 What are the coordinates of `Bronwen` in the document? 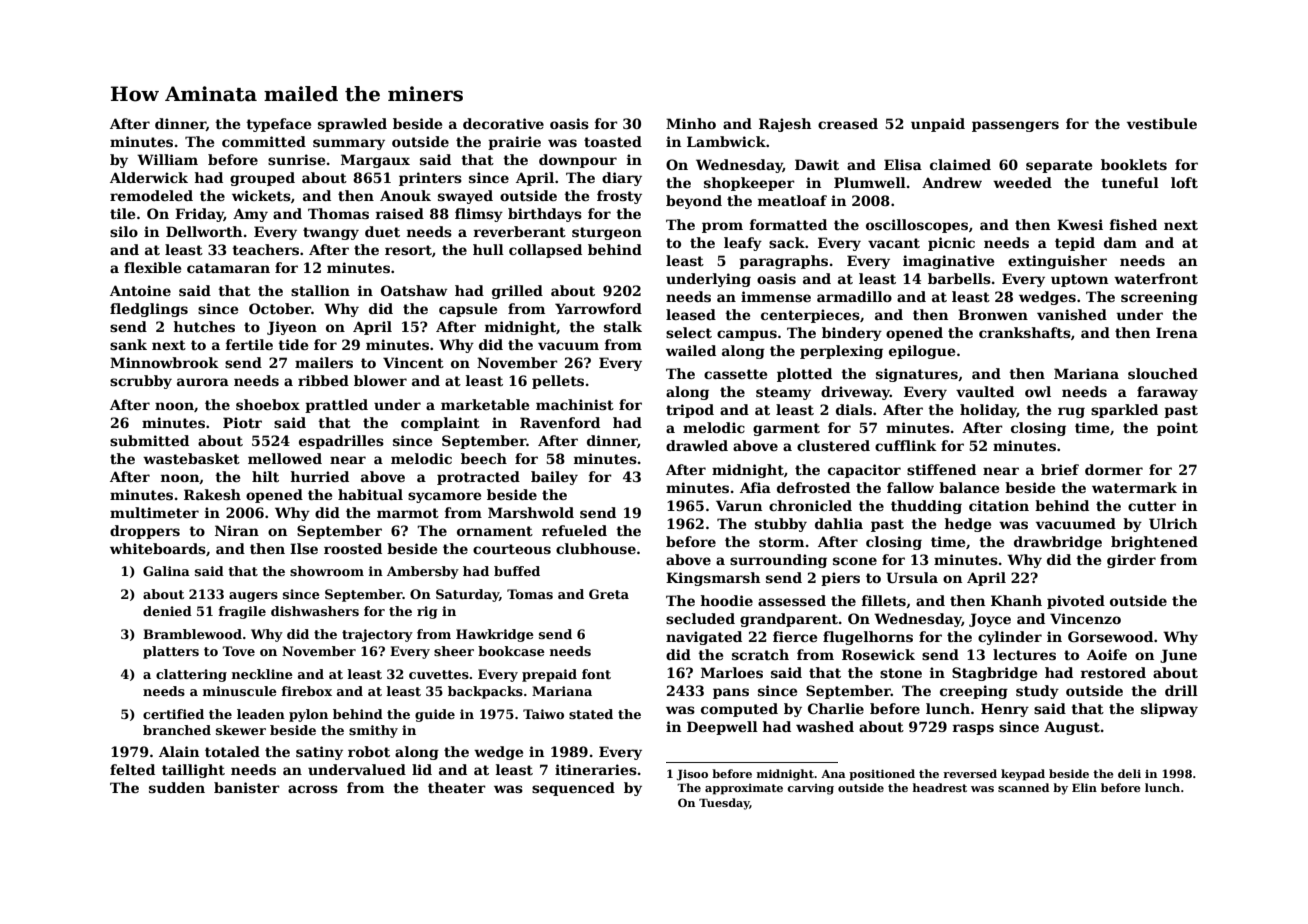 It's located at (993, 314).
